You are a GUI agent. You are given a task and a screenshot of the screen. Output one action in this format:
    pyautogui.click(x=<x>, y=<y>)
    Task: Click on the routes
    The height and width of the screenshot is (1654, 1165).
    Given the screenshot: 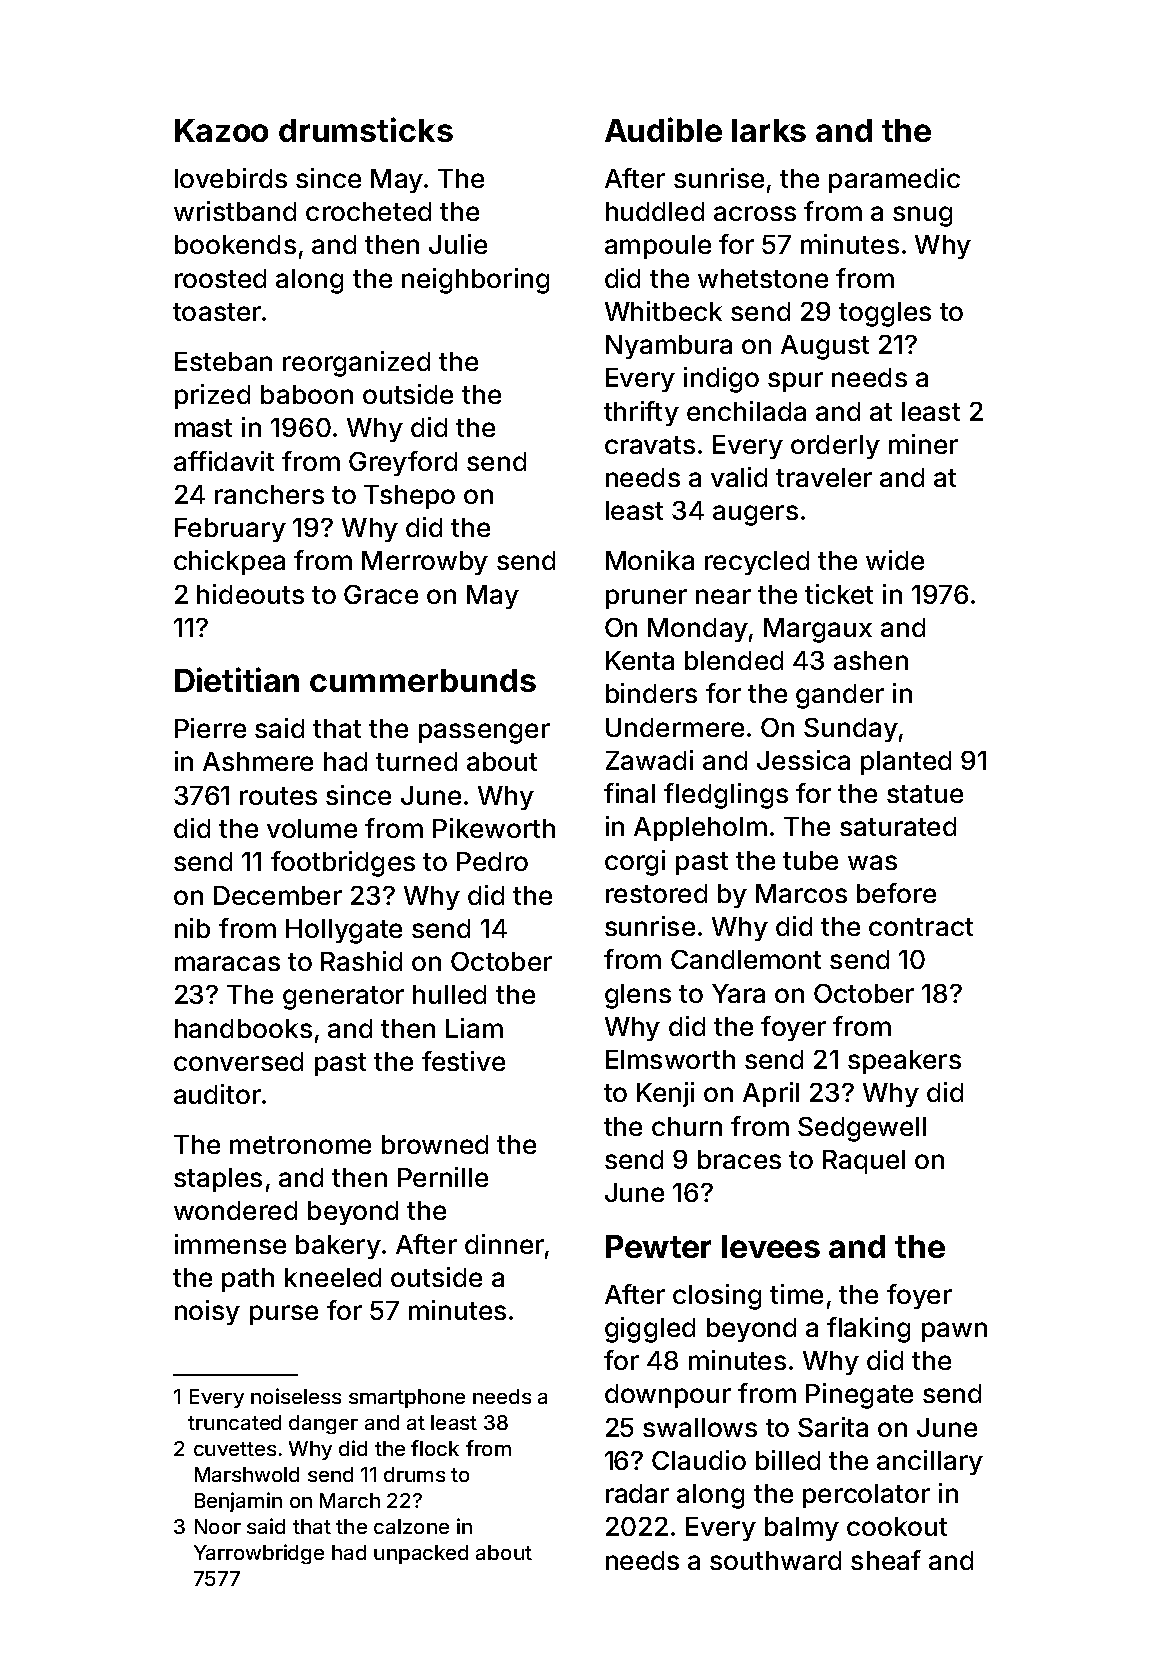 What is the action you would take?
    pyautogui.click(x=278, y=796)
